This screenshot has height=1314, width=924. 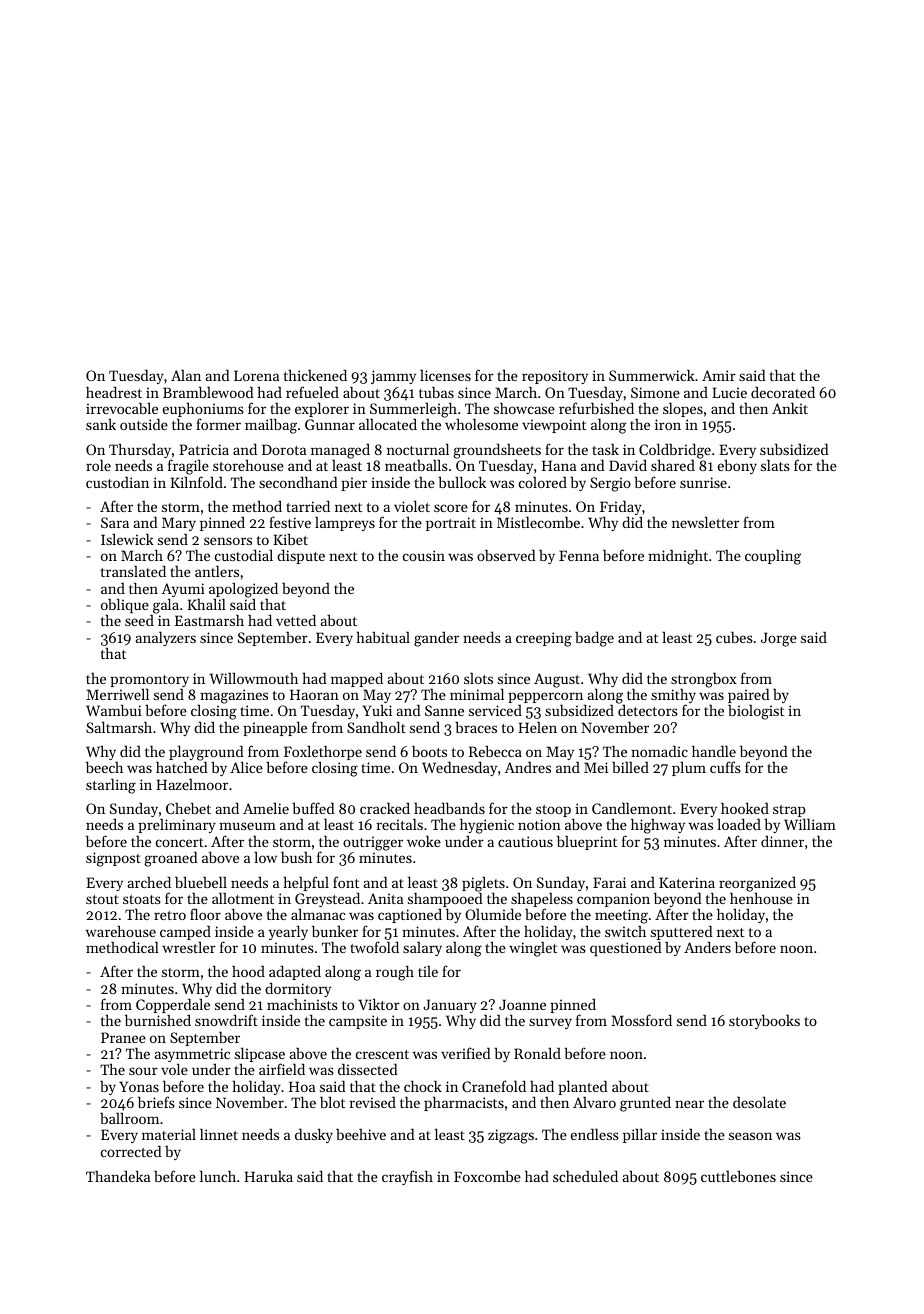 I want to click on biologist, so click(x=756, y=712).
